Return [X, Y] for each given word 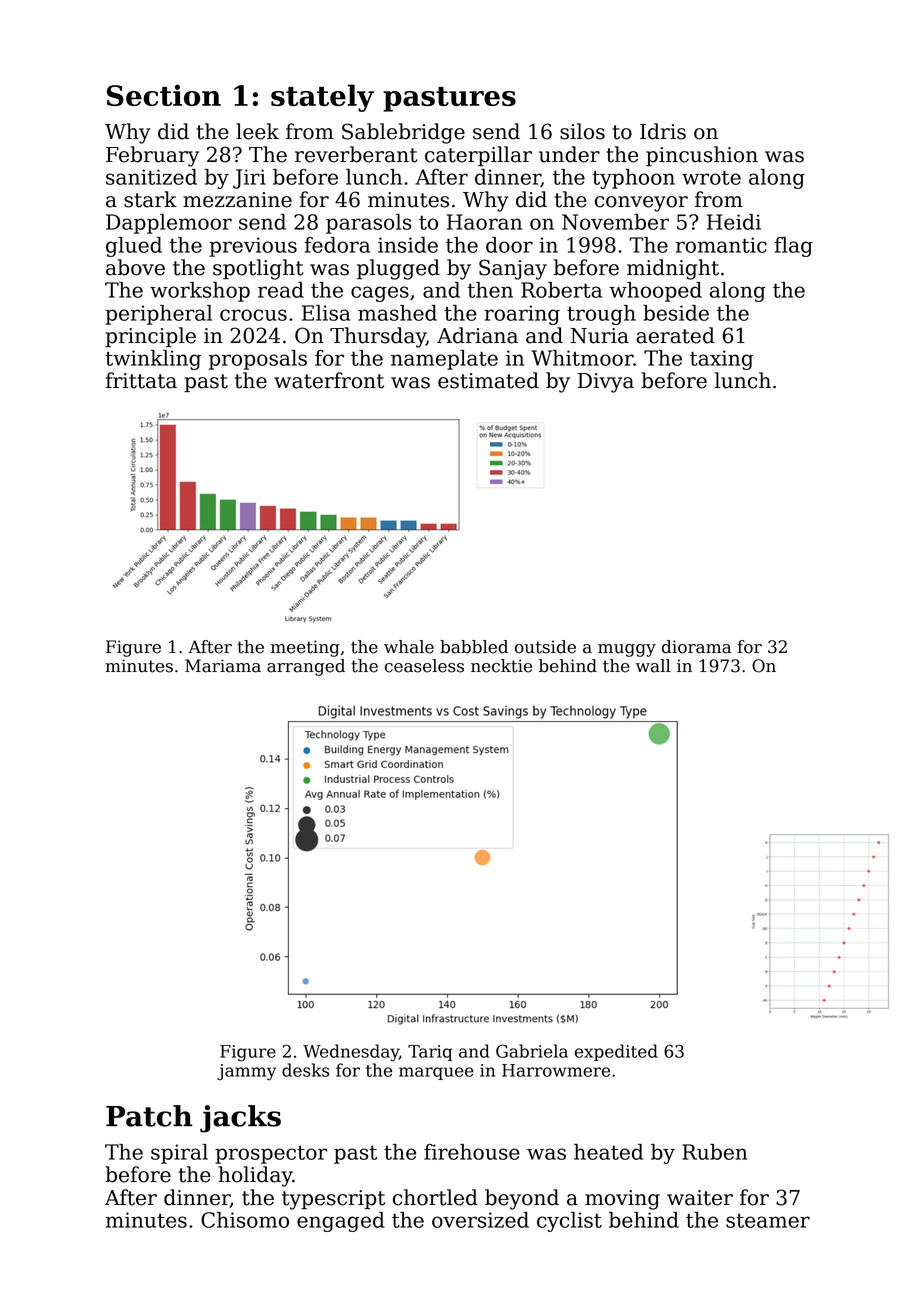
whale [409, 647]
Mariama [223, 666]
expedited [616, 1052]
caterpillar [478, 156]
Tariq [430, 1053]
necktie [501, 666]
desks [305, 1070]
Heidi [734, 222]
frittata [141, 380]
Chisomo [245, 1220]
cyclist [569, 1222]
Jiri [249, 179]
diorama [696, 647]
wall [653, 666]
